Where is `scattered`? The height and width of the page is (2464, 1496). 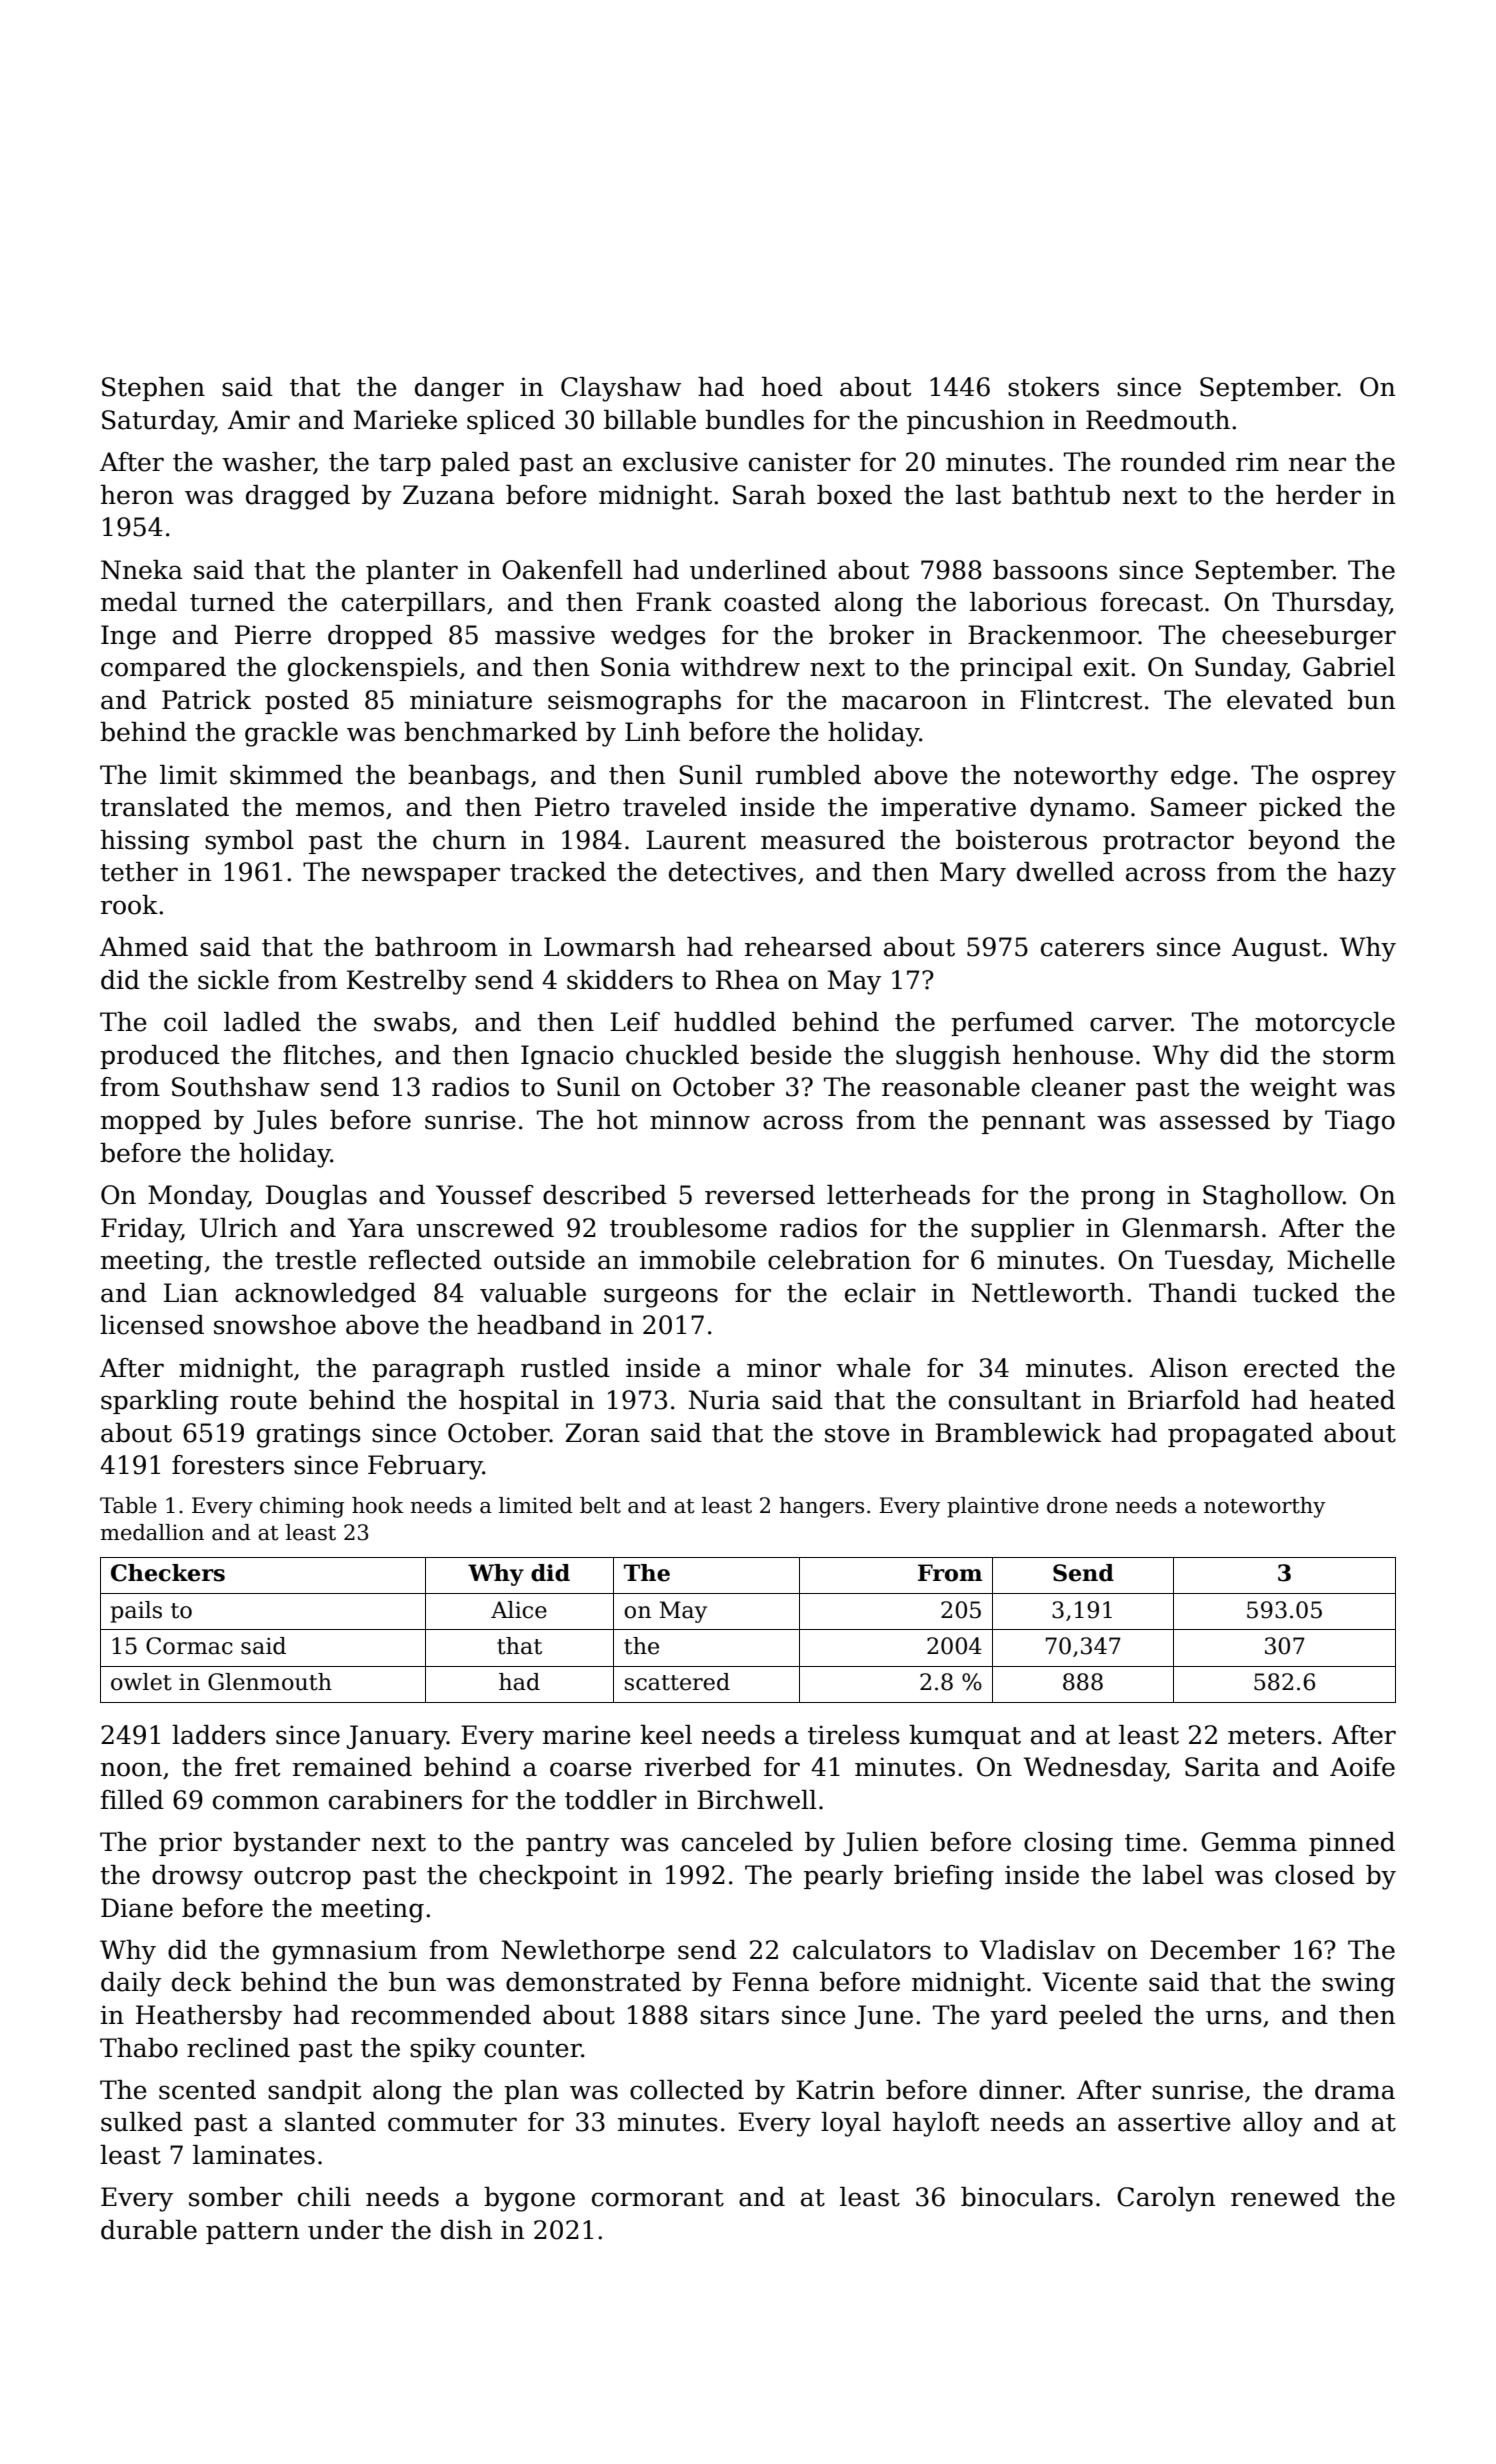
scattered is located at coordinates (677, 1682).
